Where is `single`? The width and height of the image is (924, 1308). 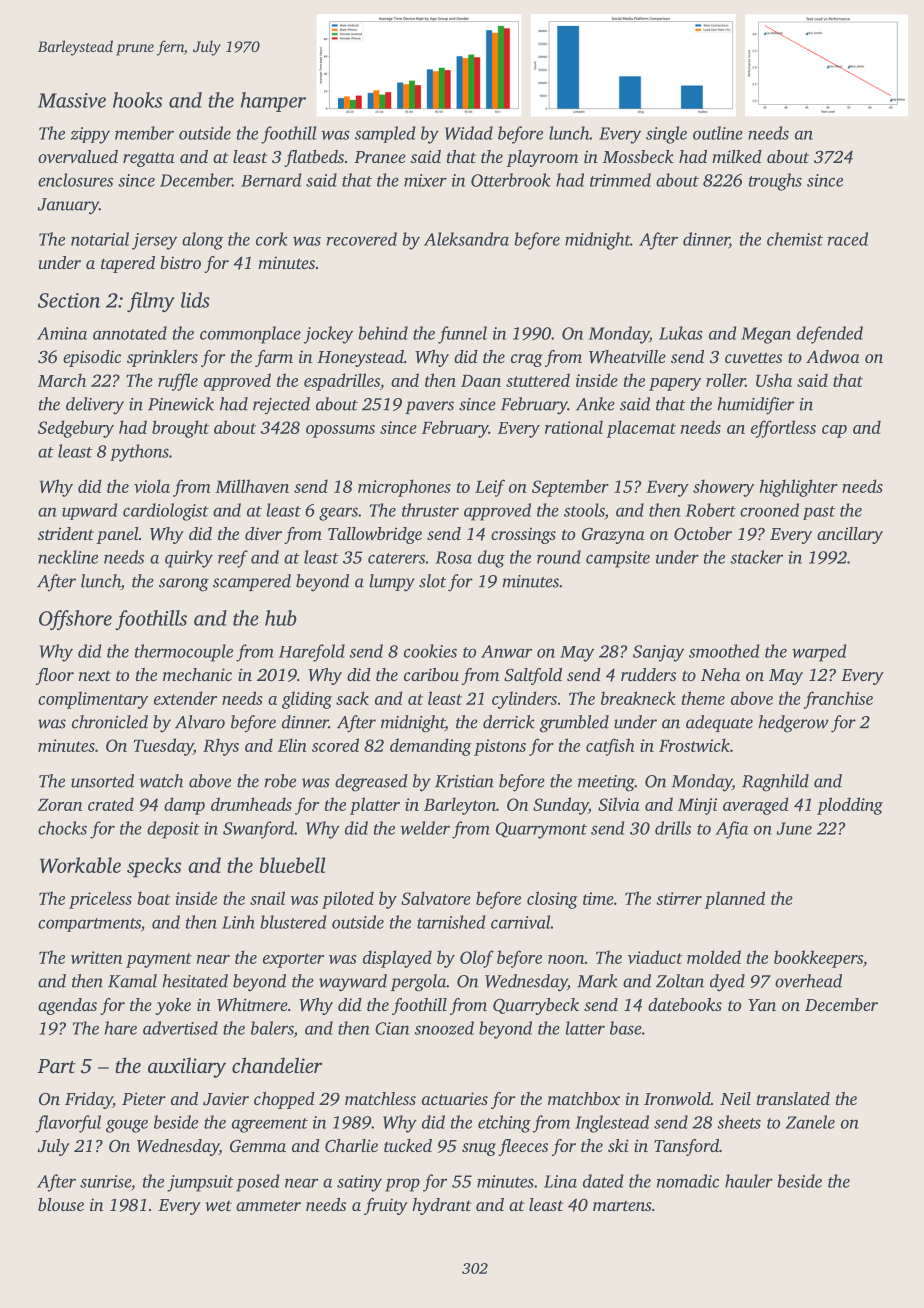
single is located at coordinates (666, 135).
